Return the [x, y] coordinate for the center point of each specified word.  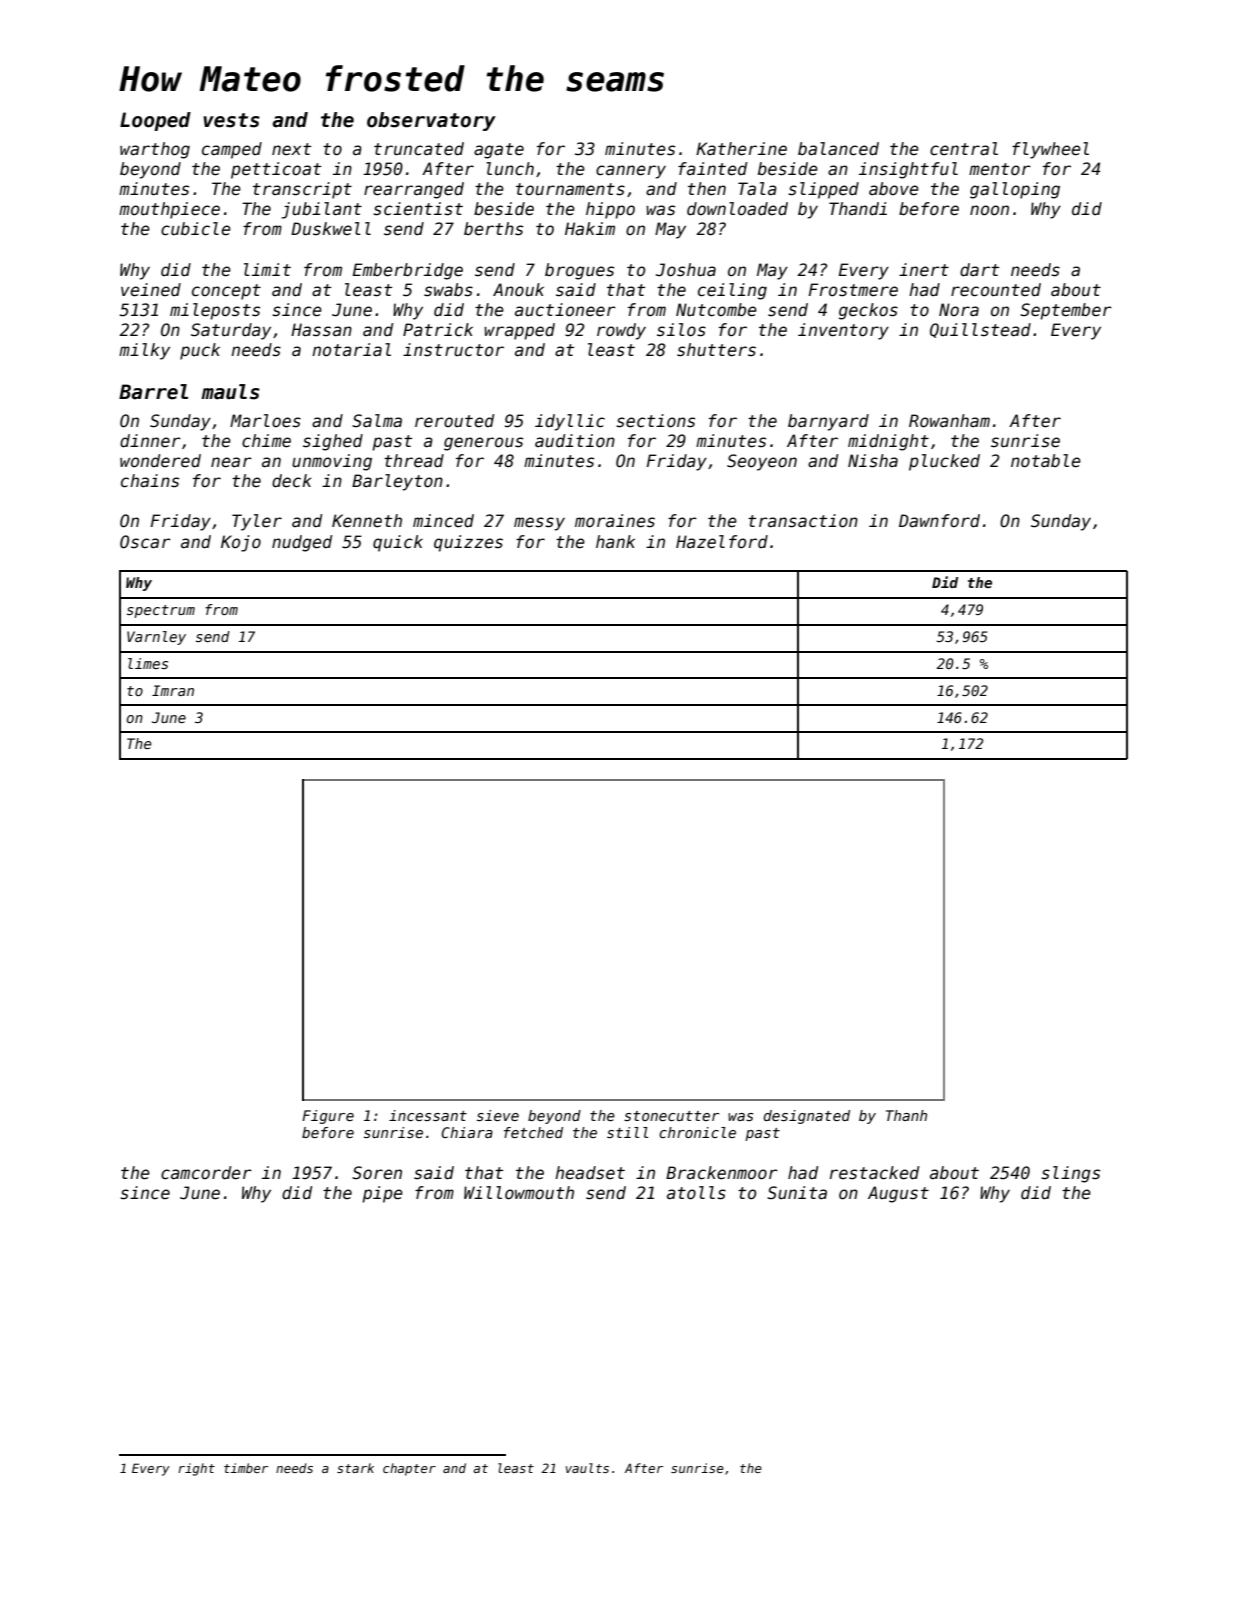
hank [615, 542]
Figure [328, 1117]
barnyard [828, 422]
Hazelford [722, 542]
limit [267, 269]
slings [1070, 1174]
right [196, 1469]
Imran [173, 690]
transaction [803, 521]
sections [655, 421]
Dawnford [939, 521]
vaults [587, 1468]
